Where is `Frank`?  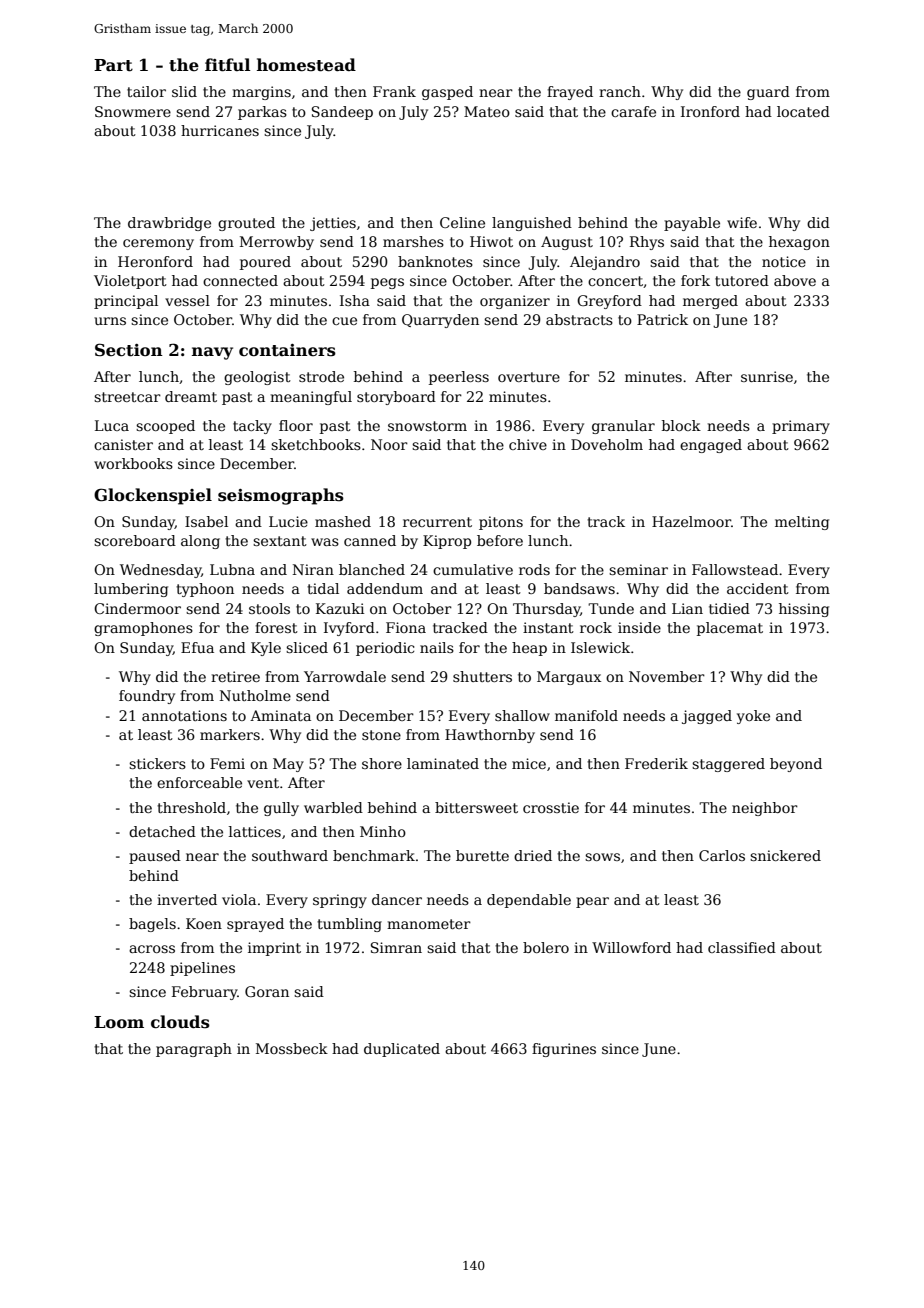 Frank is located at coordinates (394, 91).
